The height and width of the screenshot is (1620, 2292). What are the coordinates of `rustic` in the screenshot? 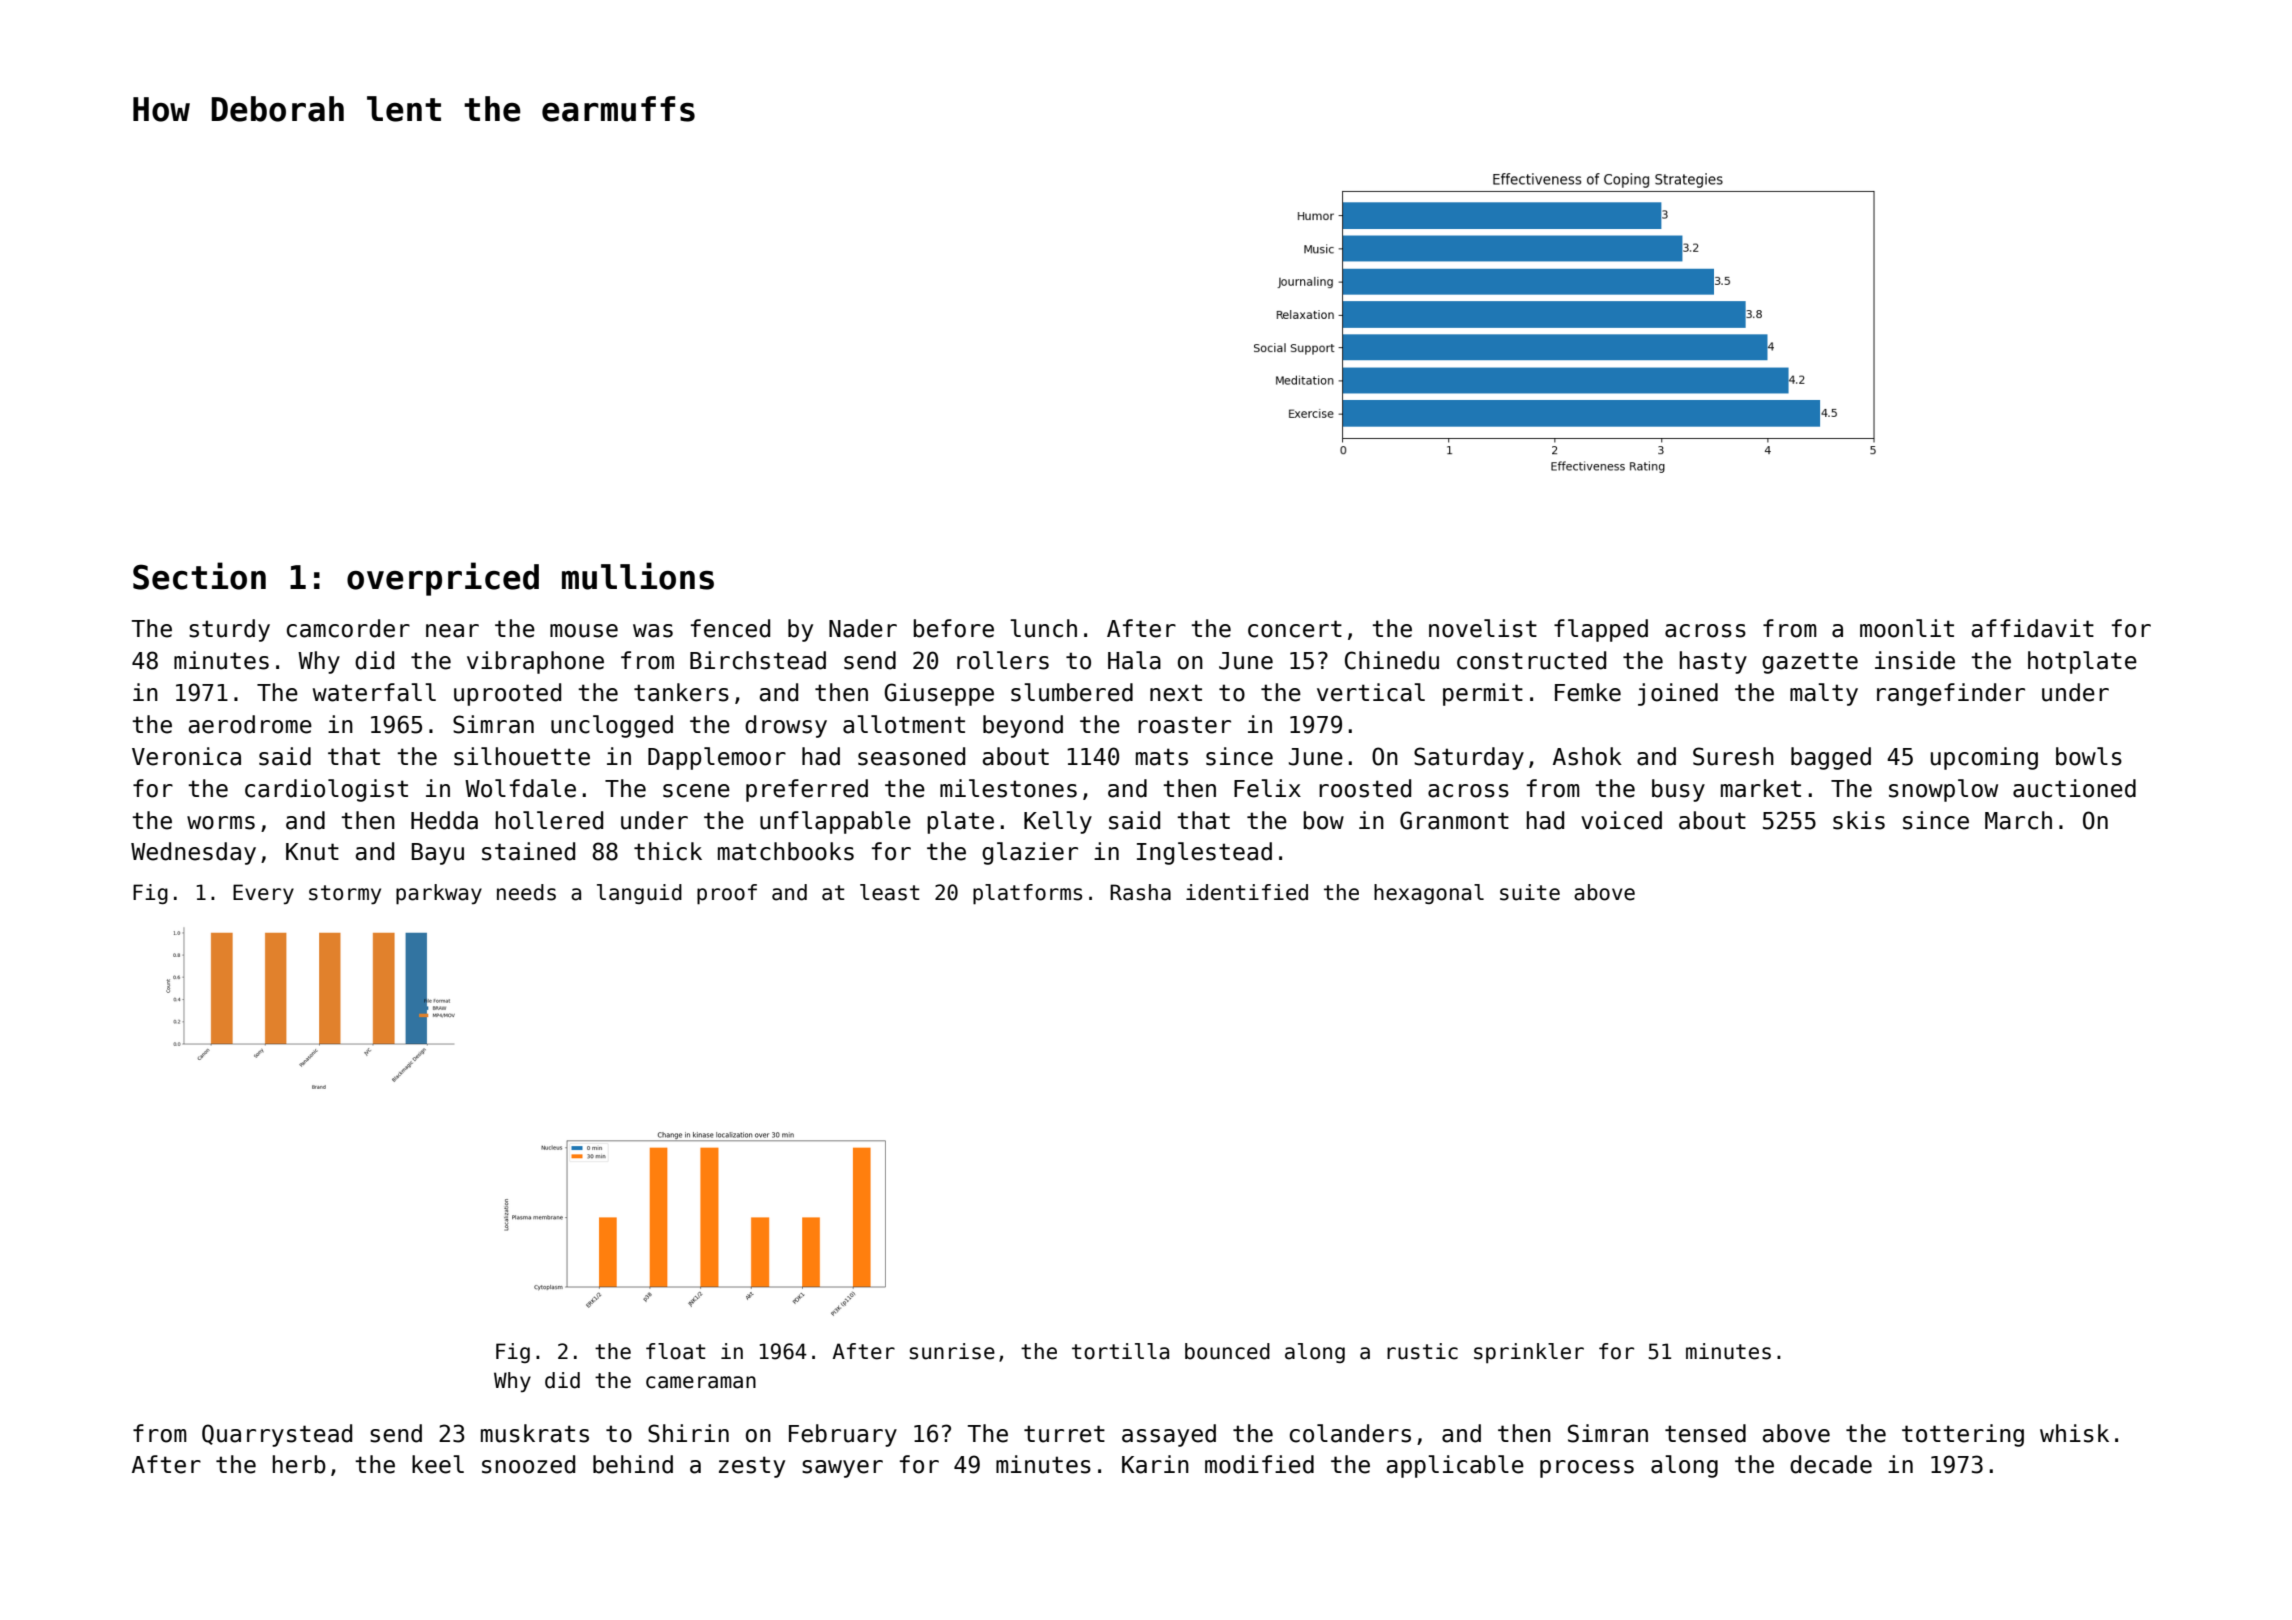 It's located at (1422, 1351).
